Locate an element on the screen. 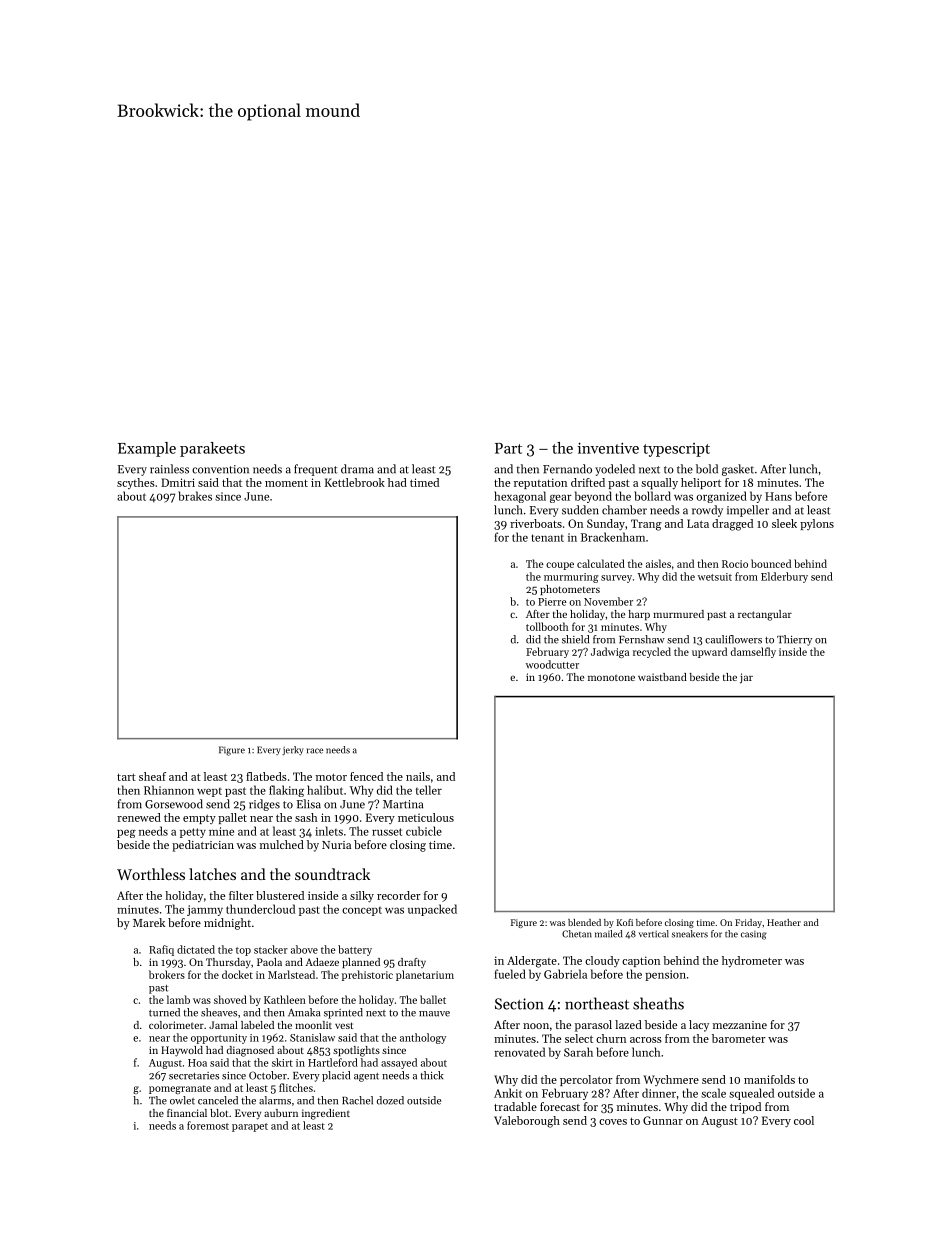 The image size is (952, 1233). sheaf is located at coordinates (152, 776).
